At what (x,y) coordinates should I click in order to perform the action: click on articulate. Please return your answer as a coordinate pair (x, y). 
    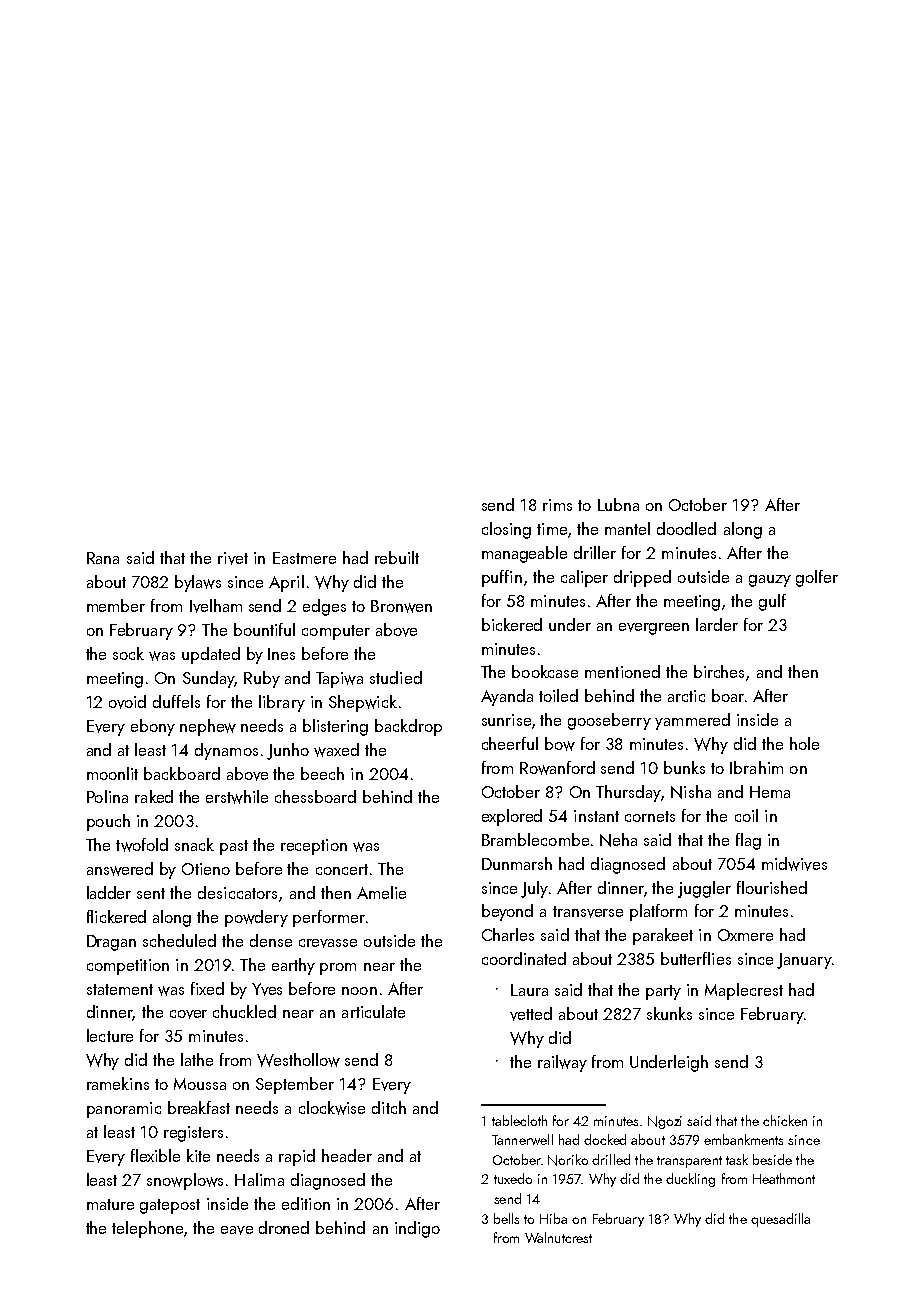
    Looking at the image, I should click on (373, 1011).
